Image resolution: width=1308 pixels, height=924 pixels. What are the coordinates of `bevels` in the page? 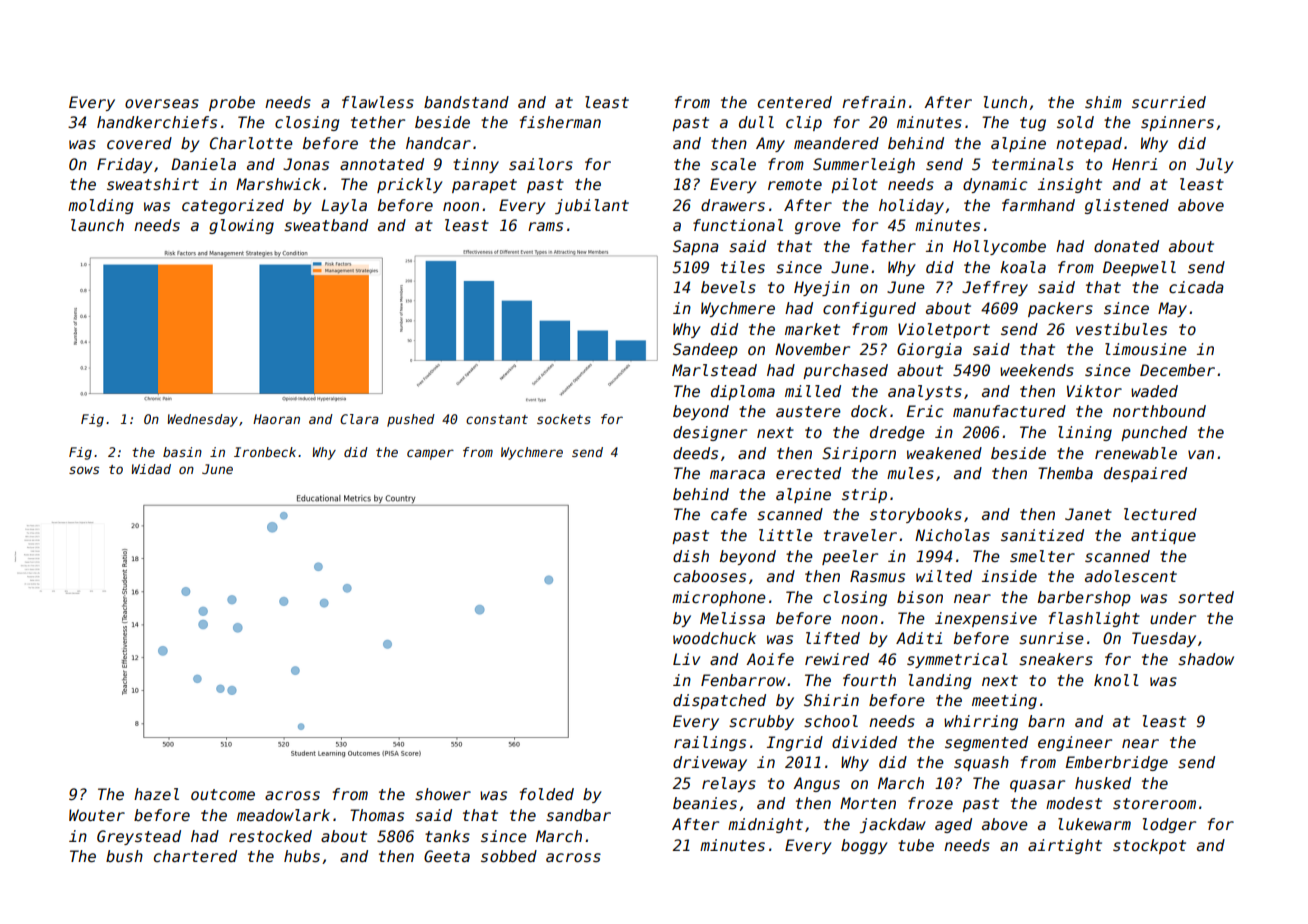 It's located at (728, 287).
